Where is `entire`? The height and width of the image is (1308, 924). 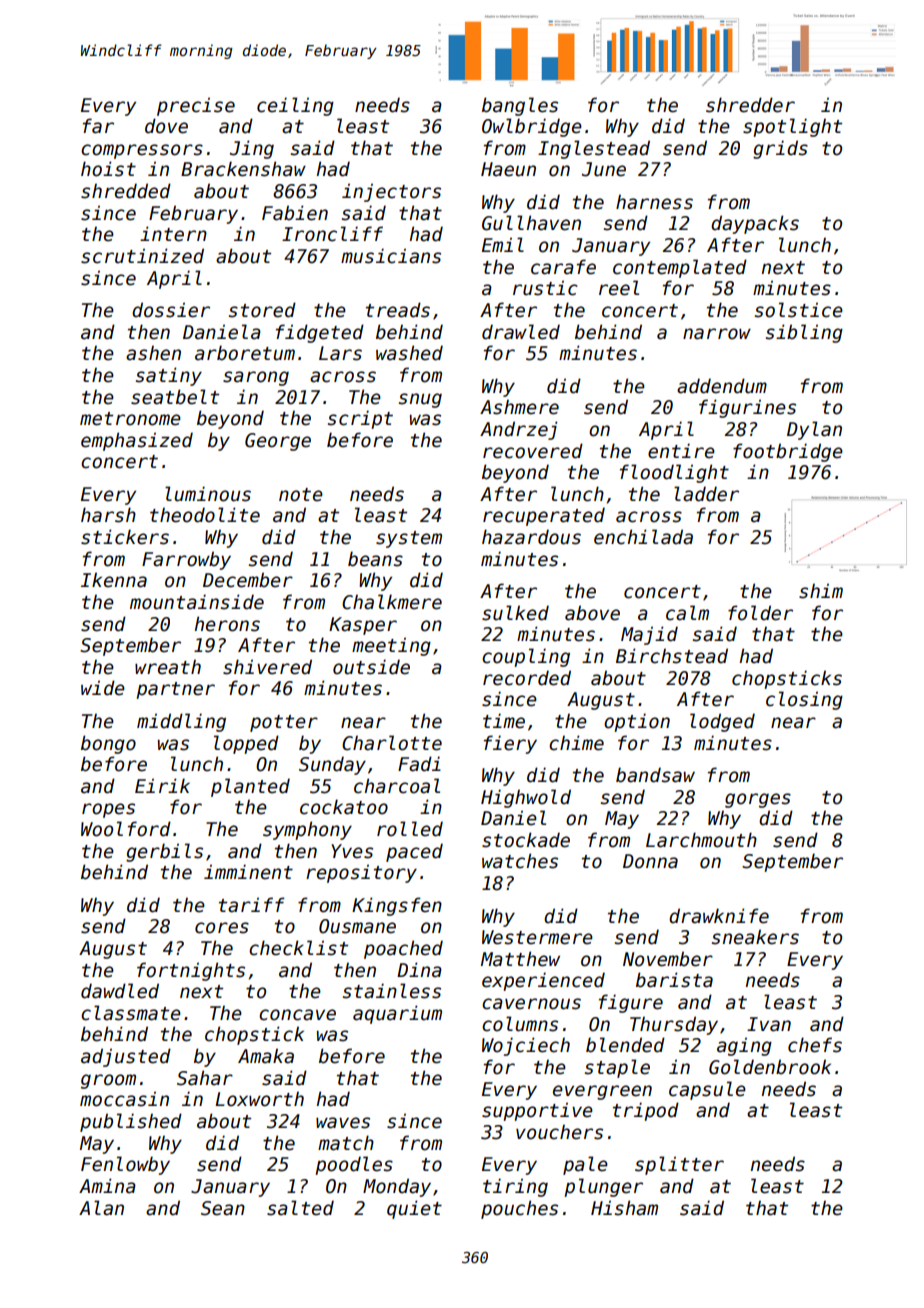
entire is located at coordinates (681, 451).
